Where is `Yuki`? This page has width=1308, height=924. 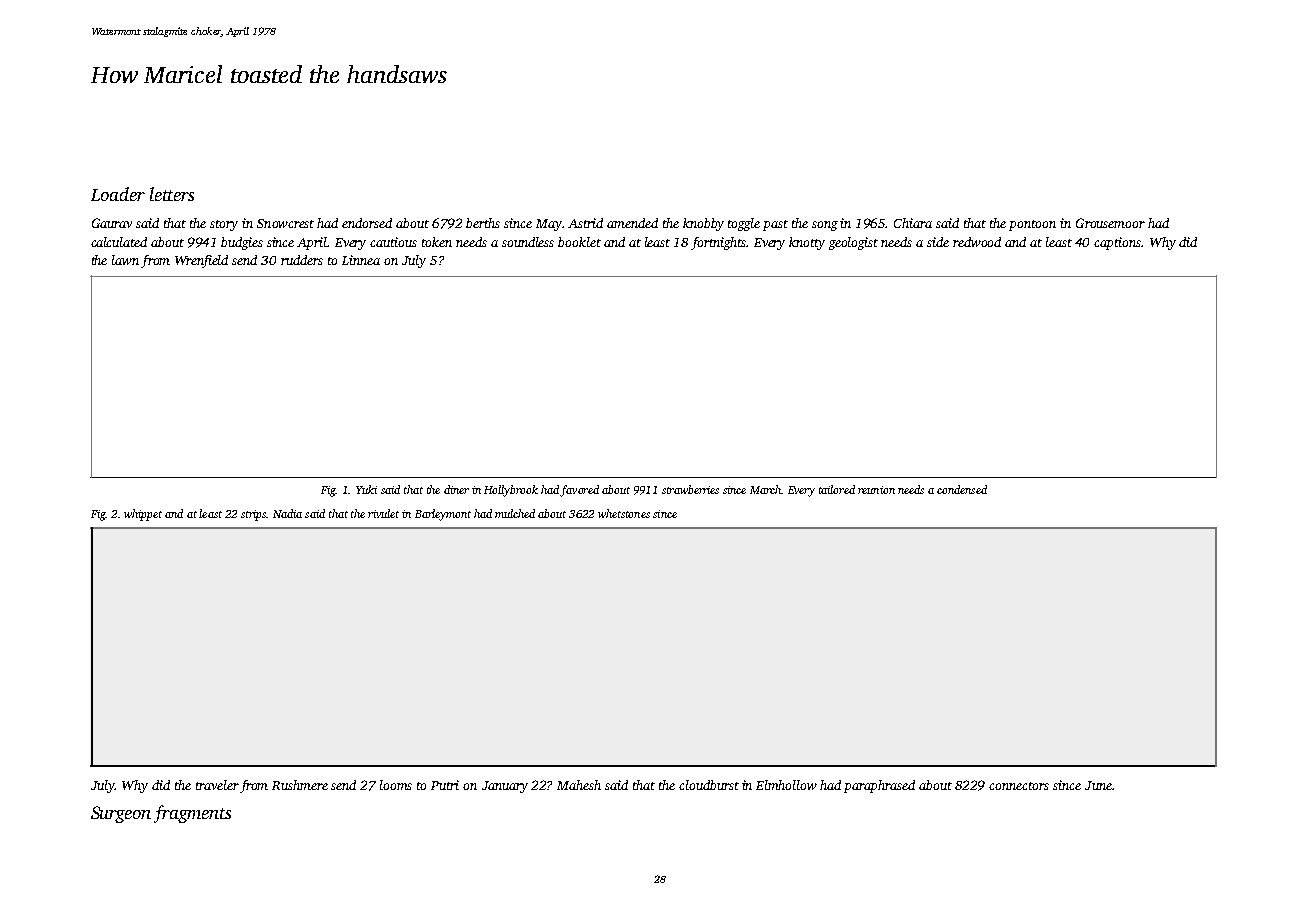
Yuki is located at coordinates (366, 489).
